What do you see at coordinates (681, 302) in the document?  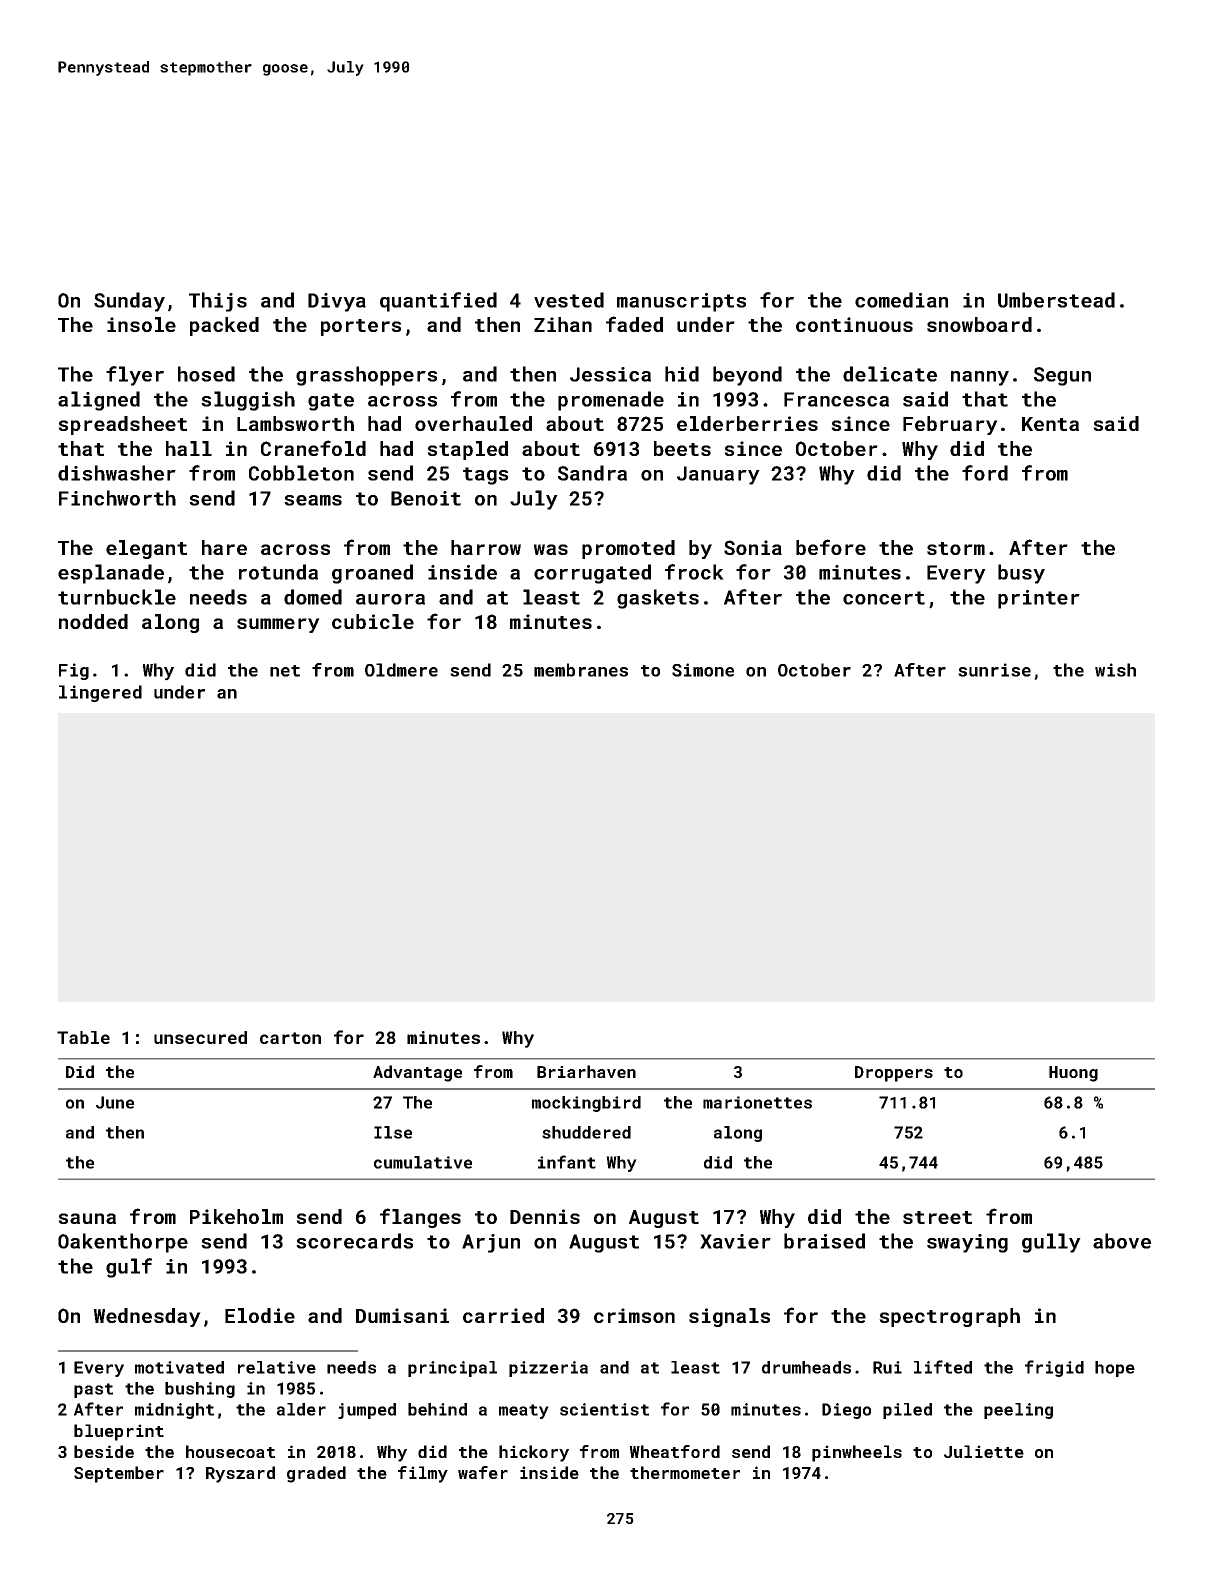 I see `manuscripts` at bounding box center [681, 302].
